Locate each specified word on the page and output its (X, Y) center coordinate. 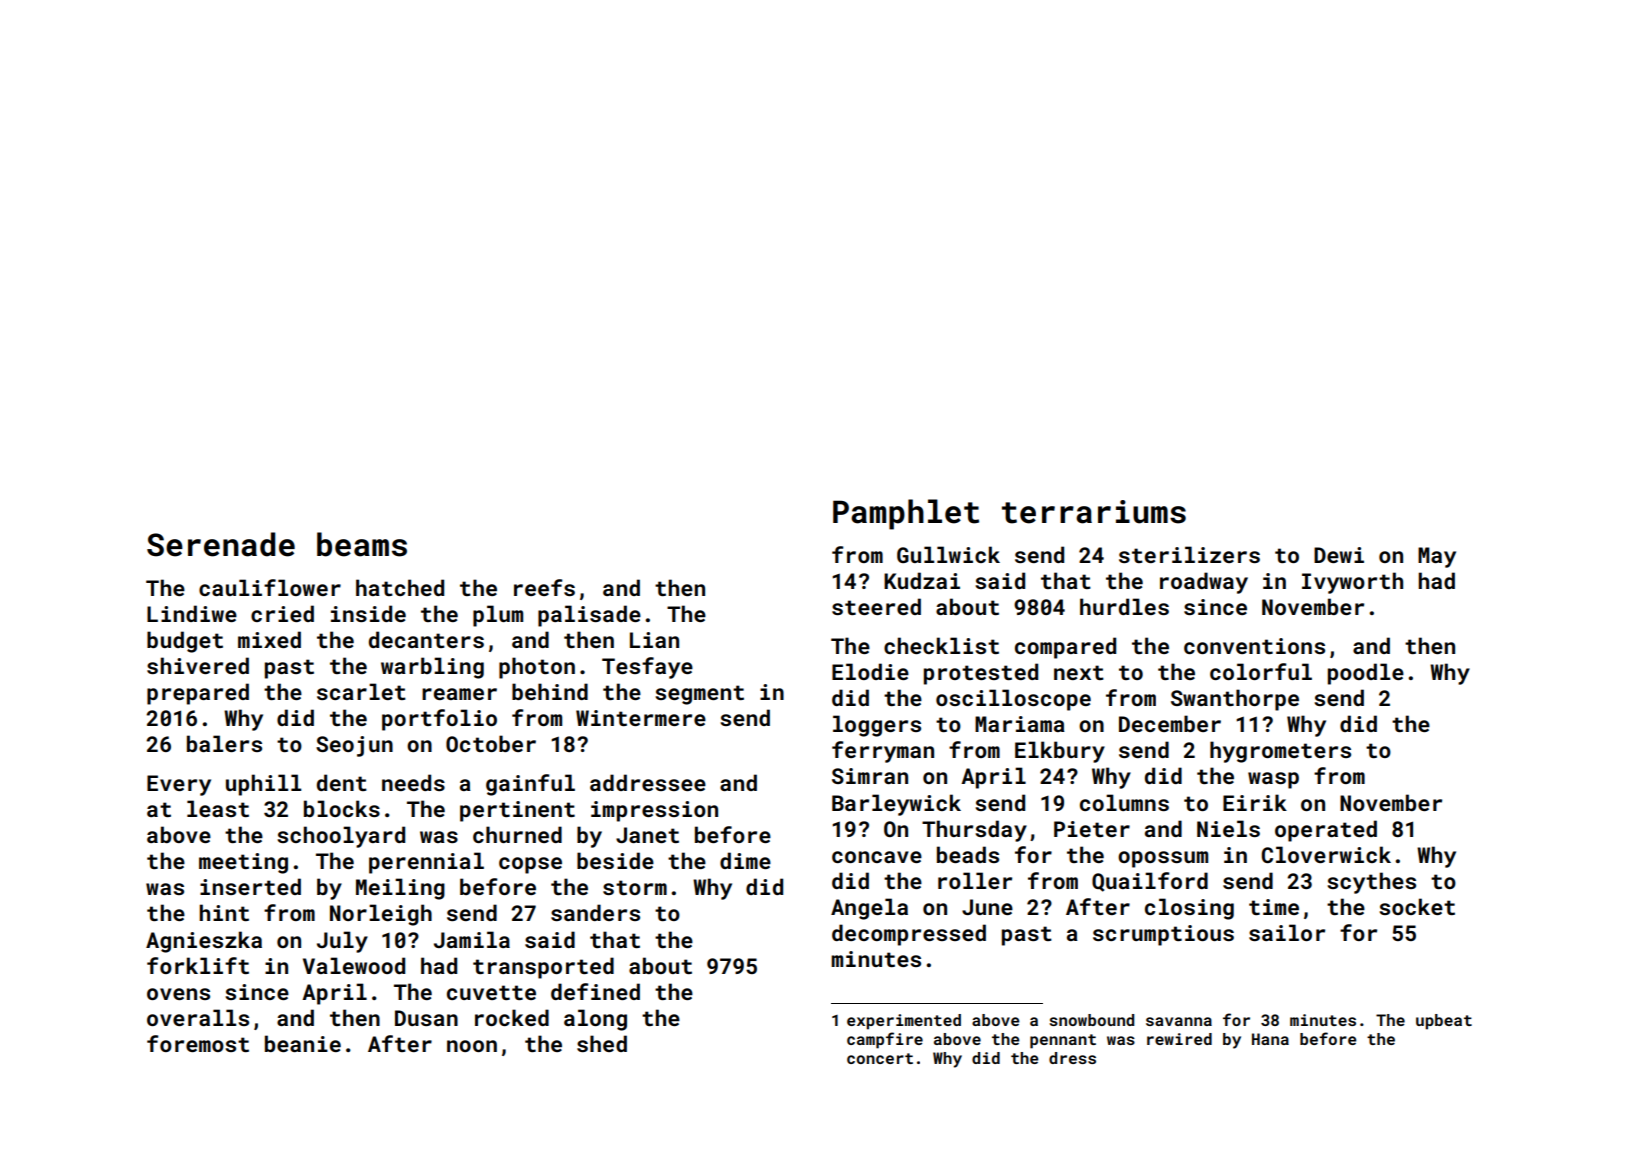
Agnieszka (204, 942)
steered (876, 606)
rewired (1179, 1039)
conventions (1254, 646)
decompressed (909, 935)
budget (185, 642)
